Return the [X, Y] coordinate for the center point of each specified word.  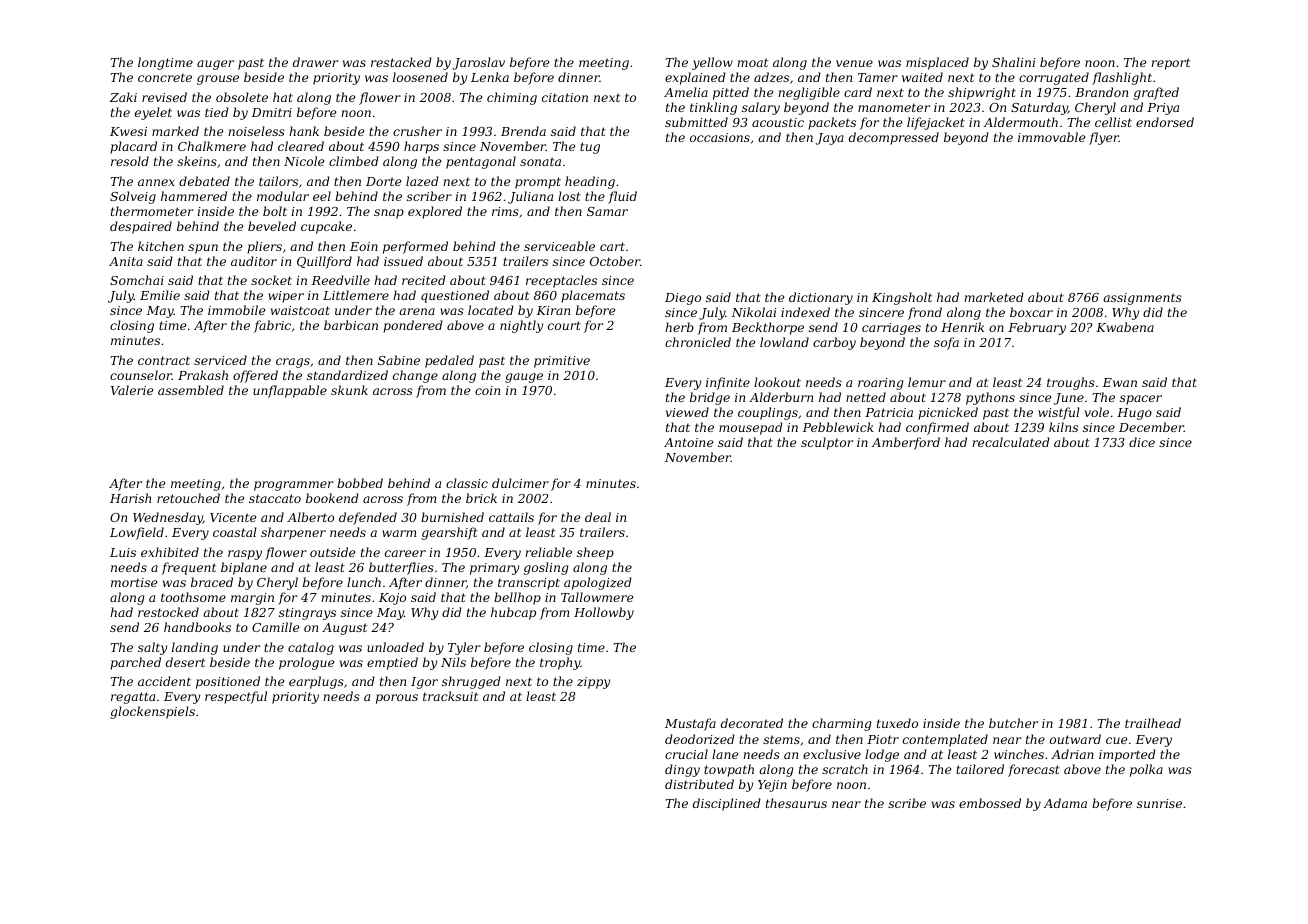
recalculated [1011, 442]
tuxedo [897, 723]
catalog [311, 648]
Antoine [688, 442]
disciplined [727, 804]
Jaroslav [479, 63]
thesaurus [796, 803]
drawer [315, 62]
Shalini [1013, 62]
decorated [752, 723]
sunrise [1159, 803]
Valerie [132, 390]
